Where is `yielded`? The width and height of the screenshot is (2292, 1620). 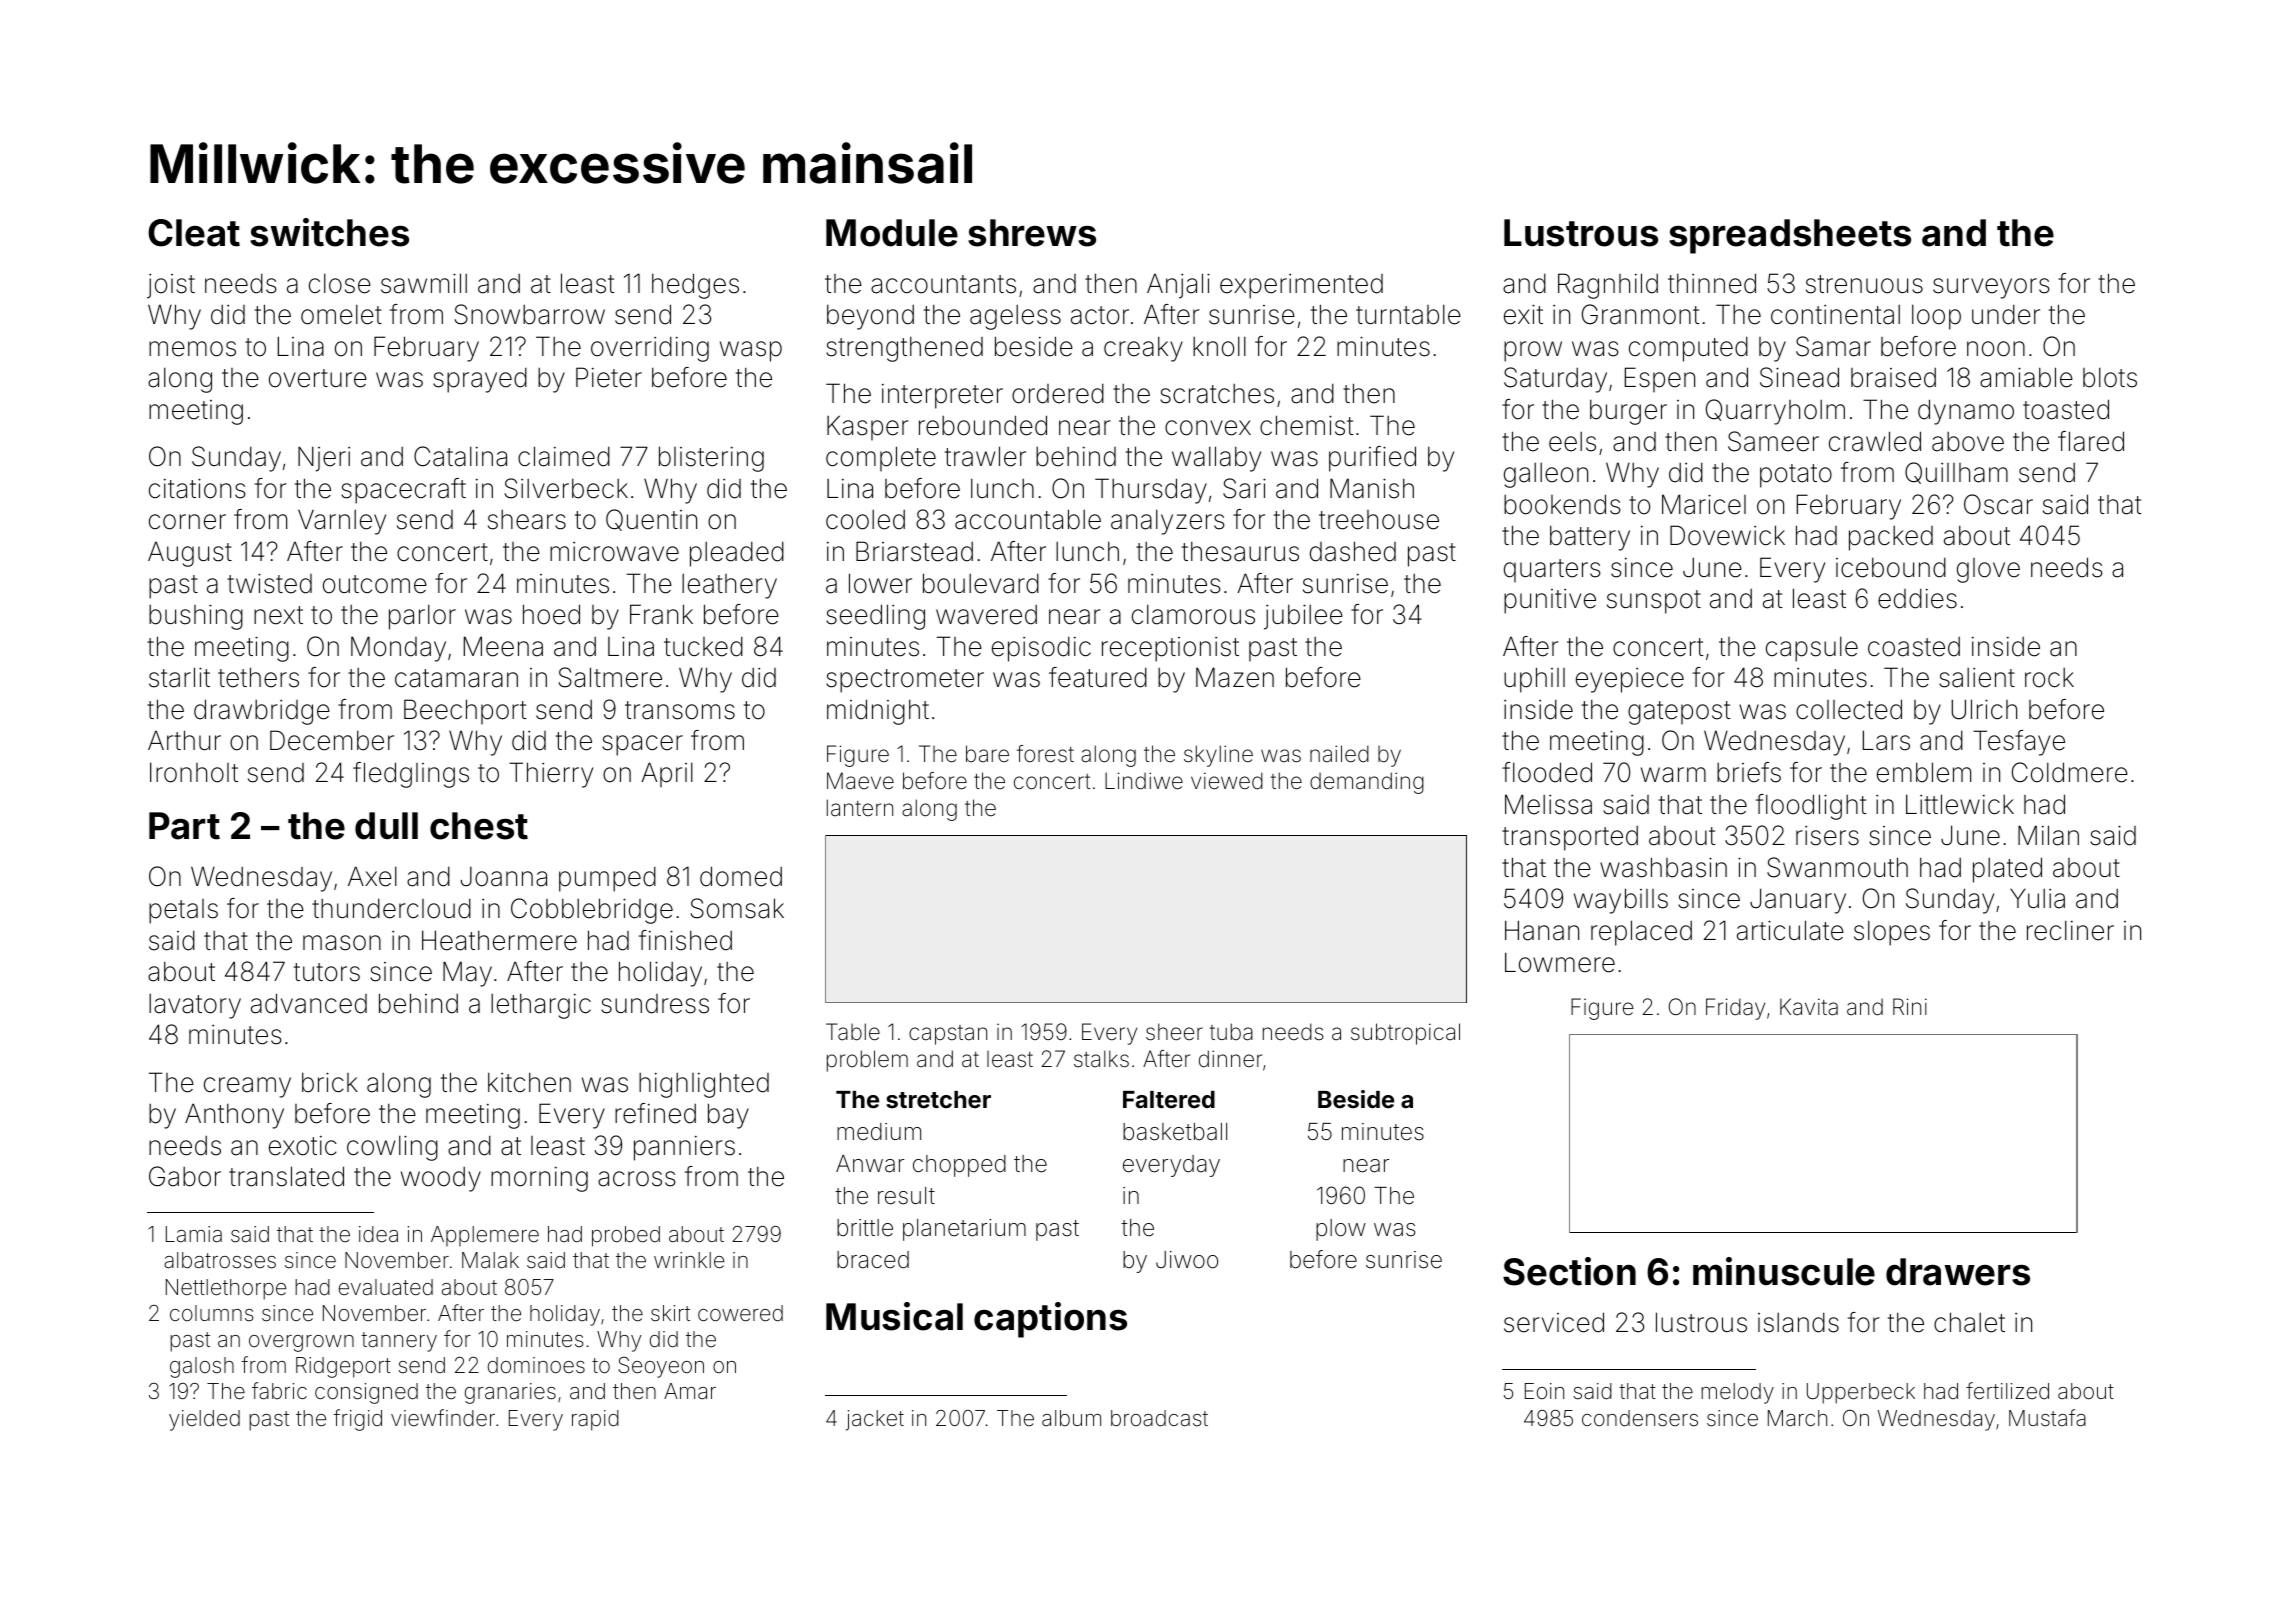
yielded is located at coordinates (204, 1420).
